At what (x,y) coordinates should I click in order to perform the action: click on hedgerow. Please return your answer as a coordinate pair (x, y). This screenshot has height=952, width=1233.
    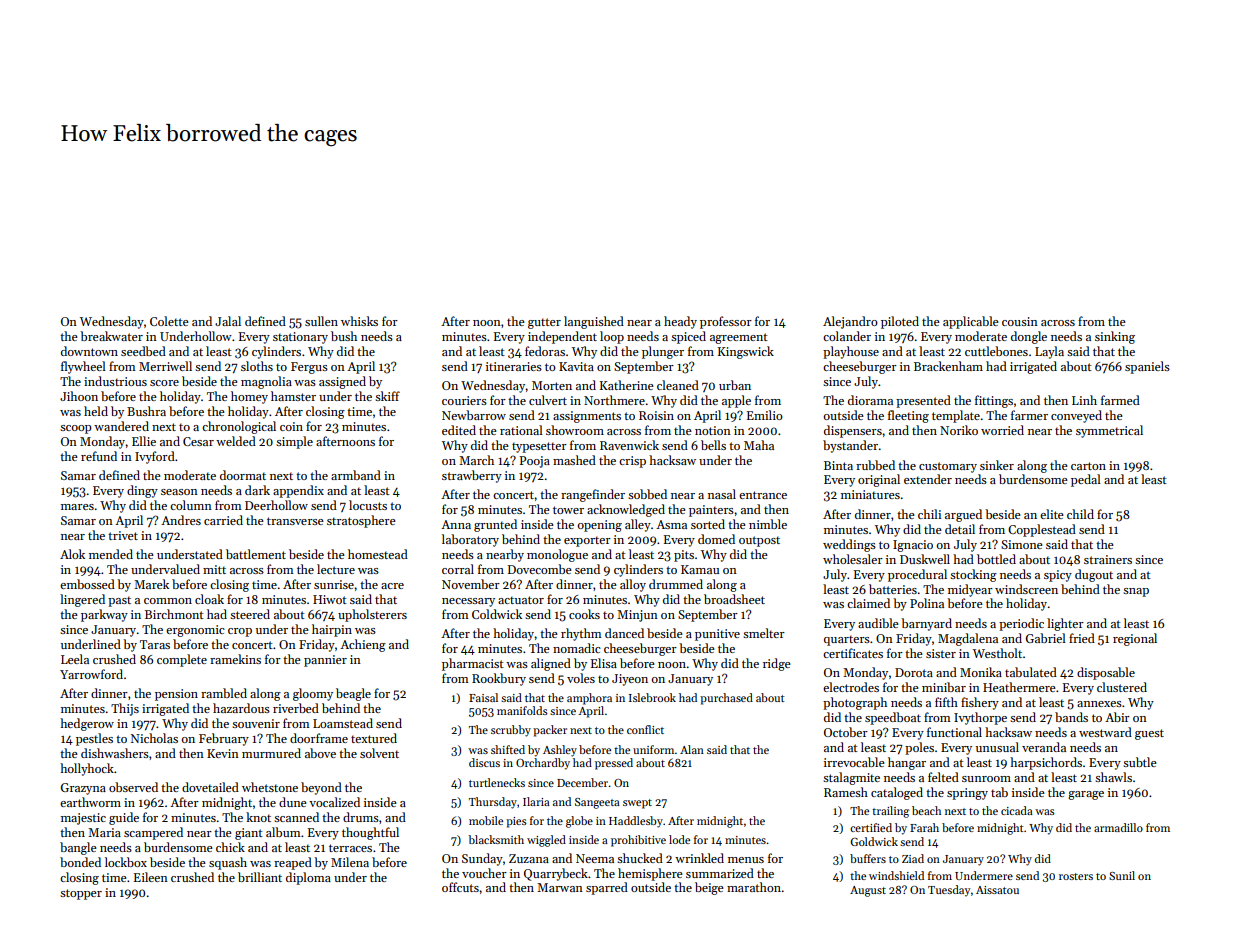
    Looking at the image, I should click on (87, 724).
